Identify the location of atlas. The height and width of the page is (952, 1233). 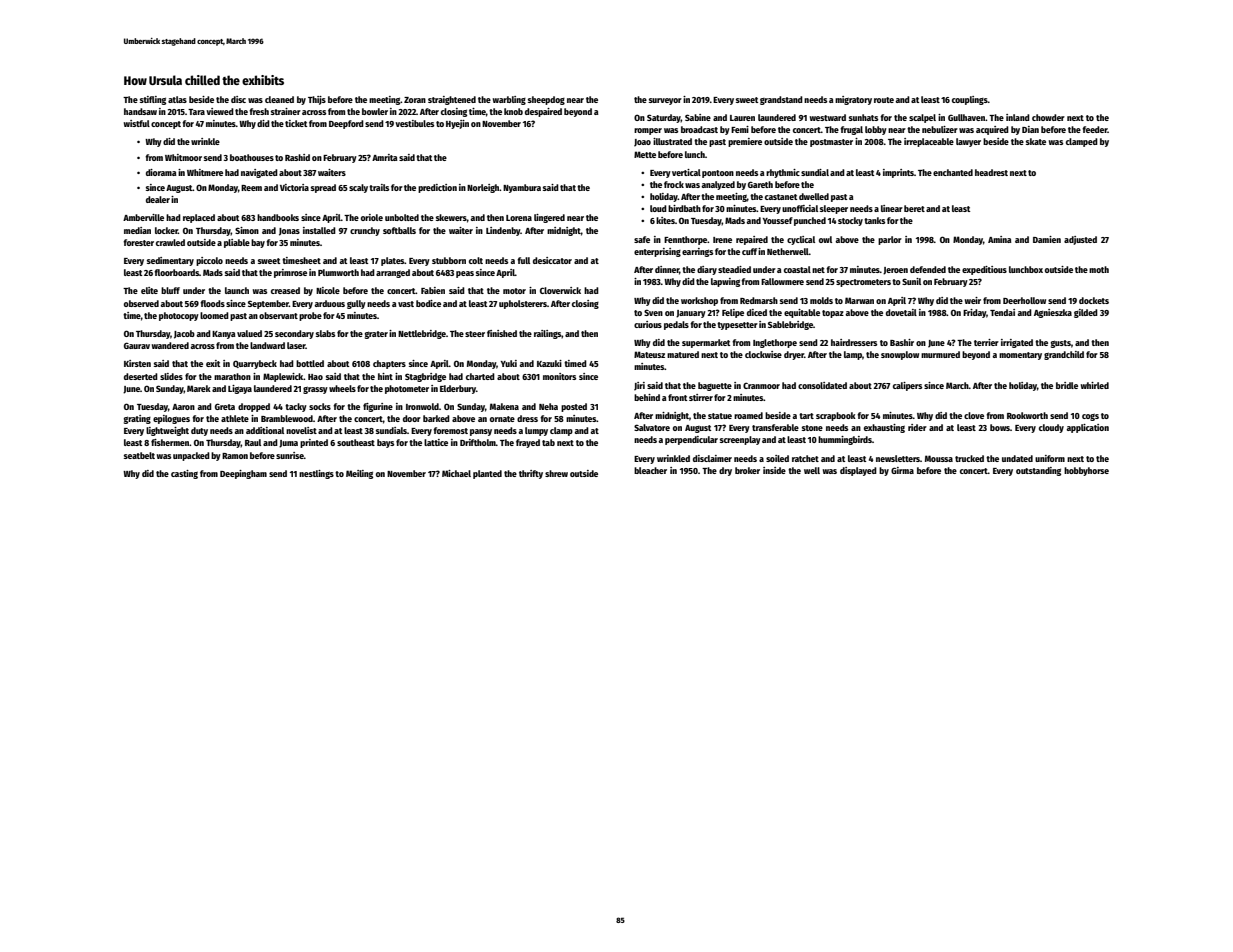
(177, 99).
